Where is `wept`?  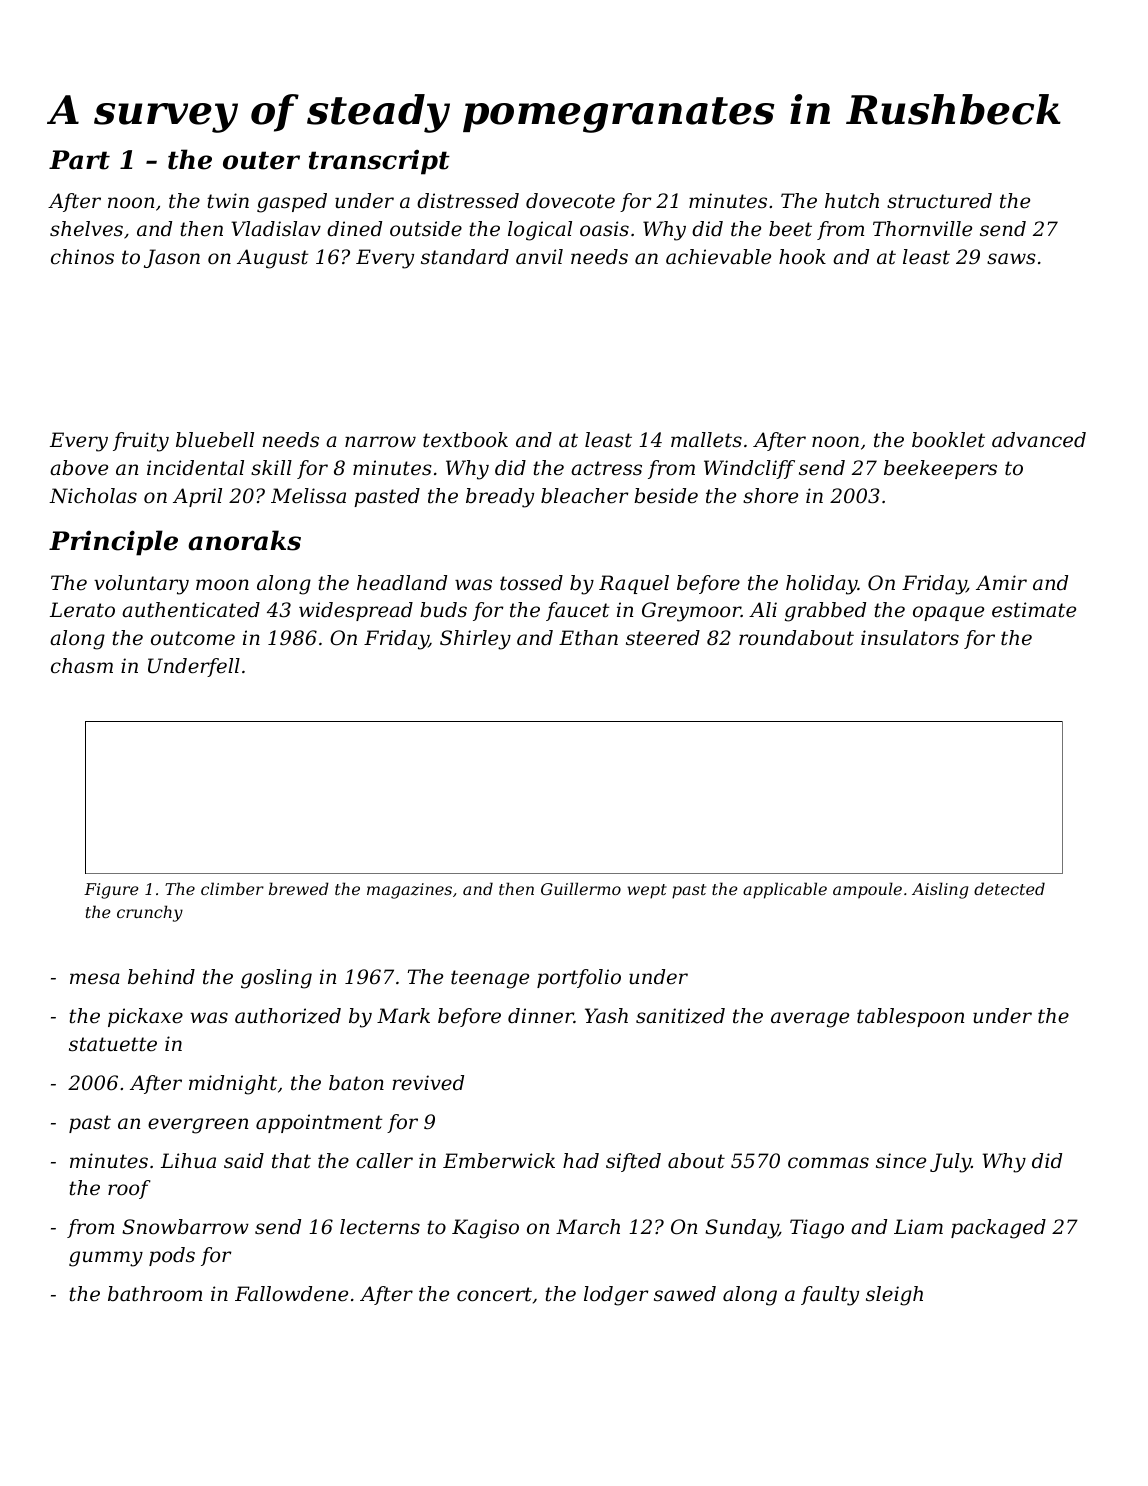 wept is located at coordinates (647, 891).
